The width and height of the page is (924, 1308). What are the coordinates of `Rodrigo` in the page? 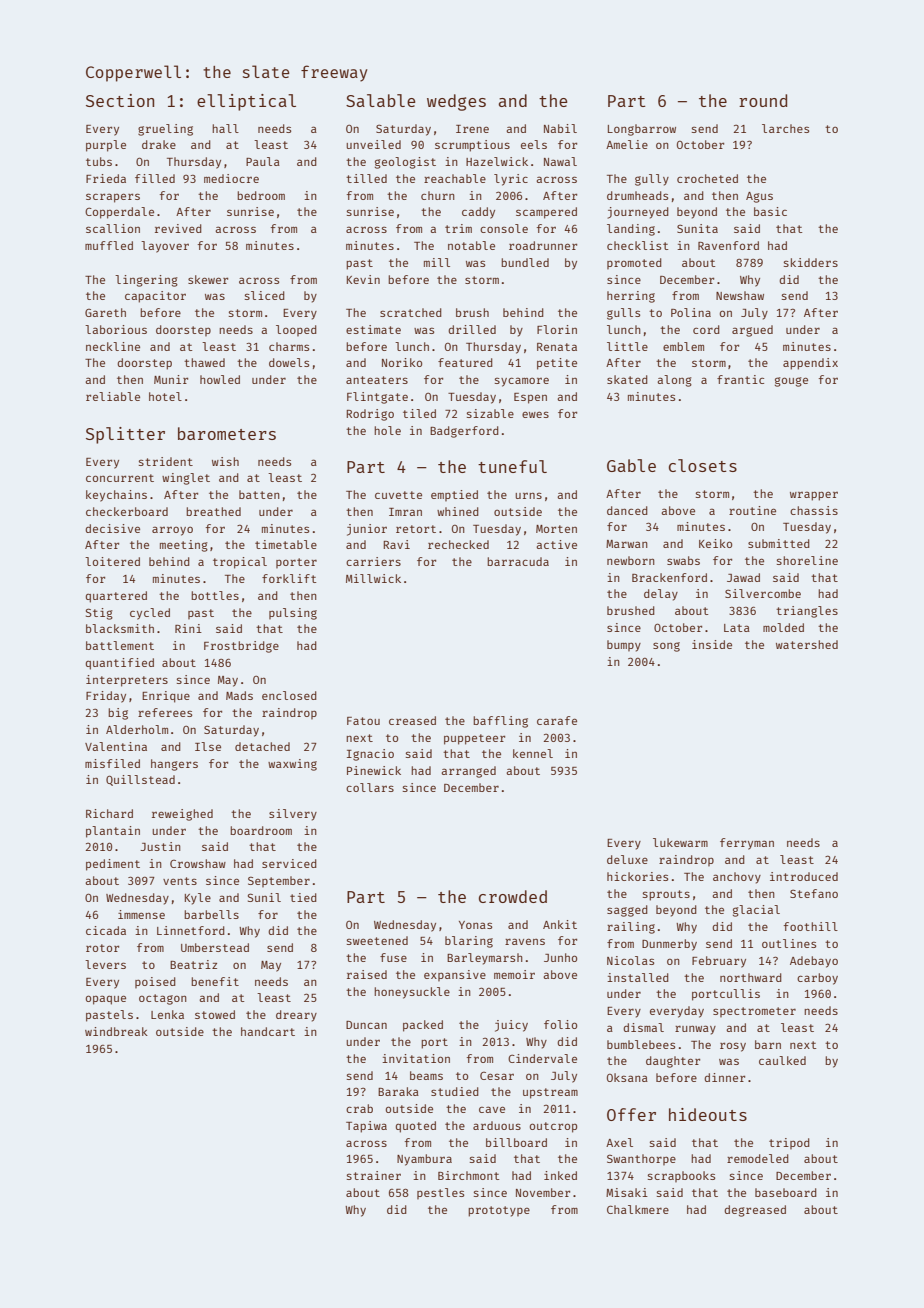 It's located at (370, 415).
